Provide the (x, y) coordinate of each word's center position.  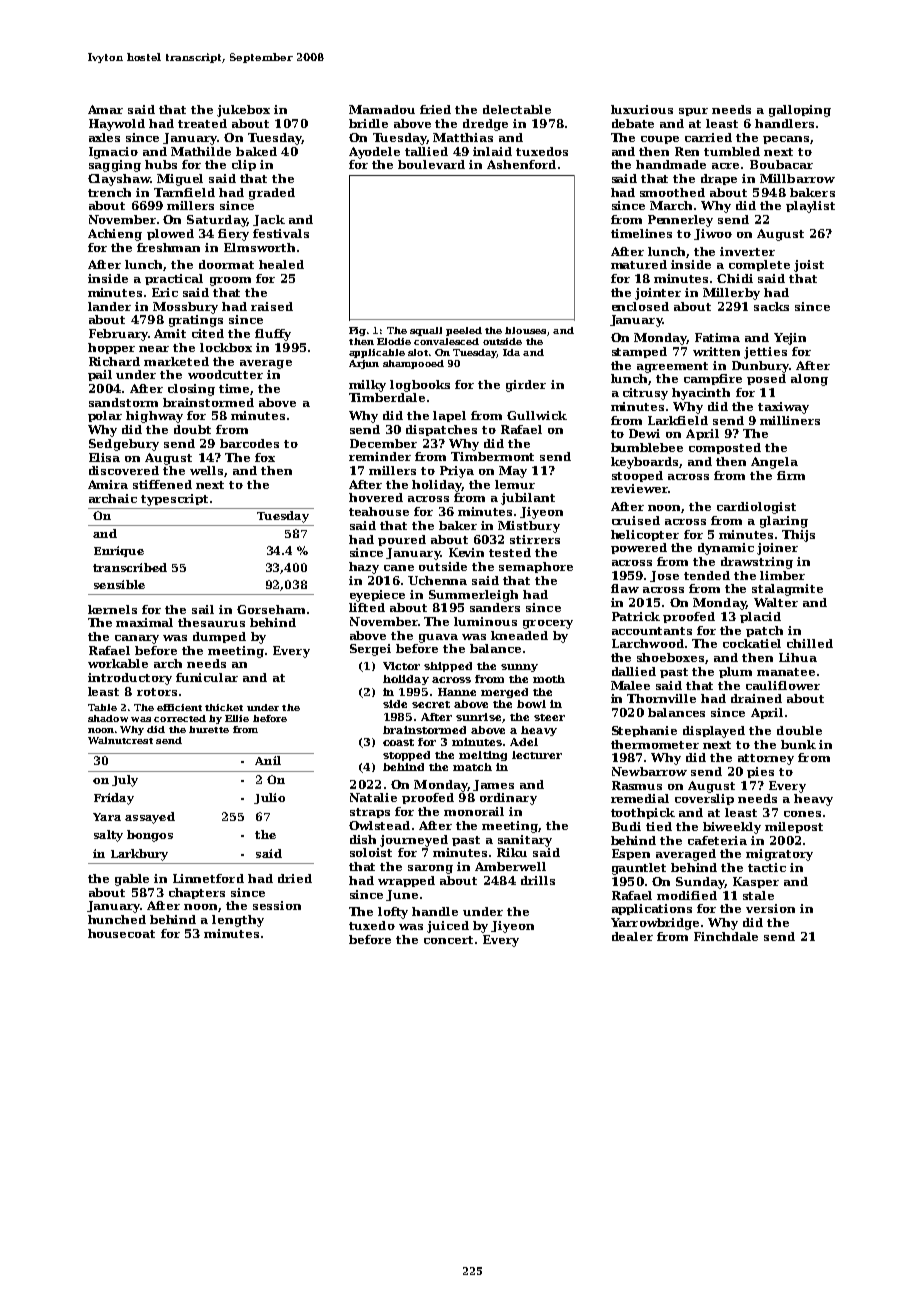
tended (707, 575)
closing (191, 390)
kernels (112, 609)
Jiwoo (713, 234)
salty (108, 836)
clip (244, 165)
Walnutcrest (120, 740)
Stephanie (644, 731)
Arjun (364, 364)
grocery (548, 624)
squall (426, 331)
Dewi (644, 433)
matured (639, 264)
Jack (269, 220)
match (472, 767)
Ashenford (521, 164)
